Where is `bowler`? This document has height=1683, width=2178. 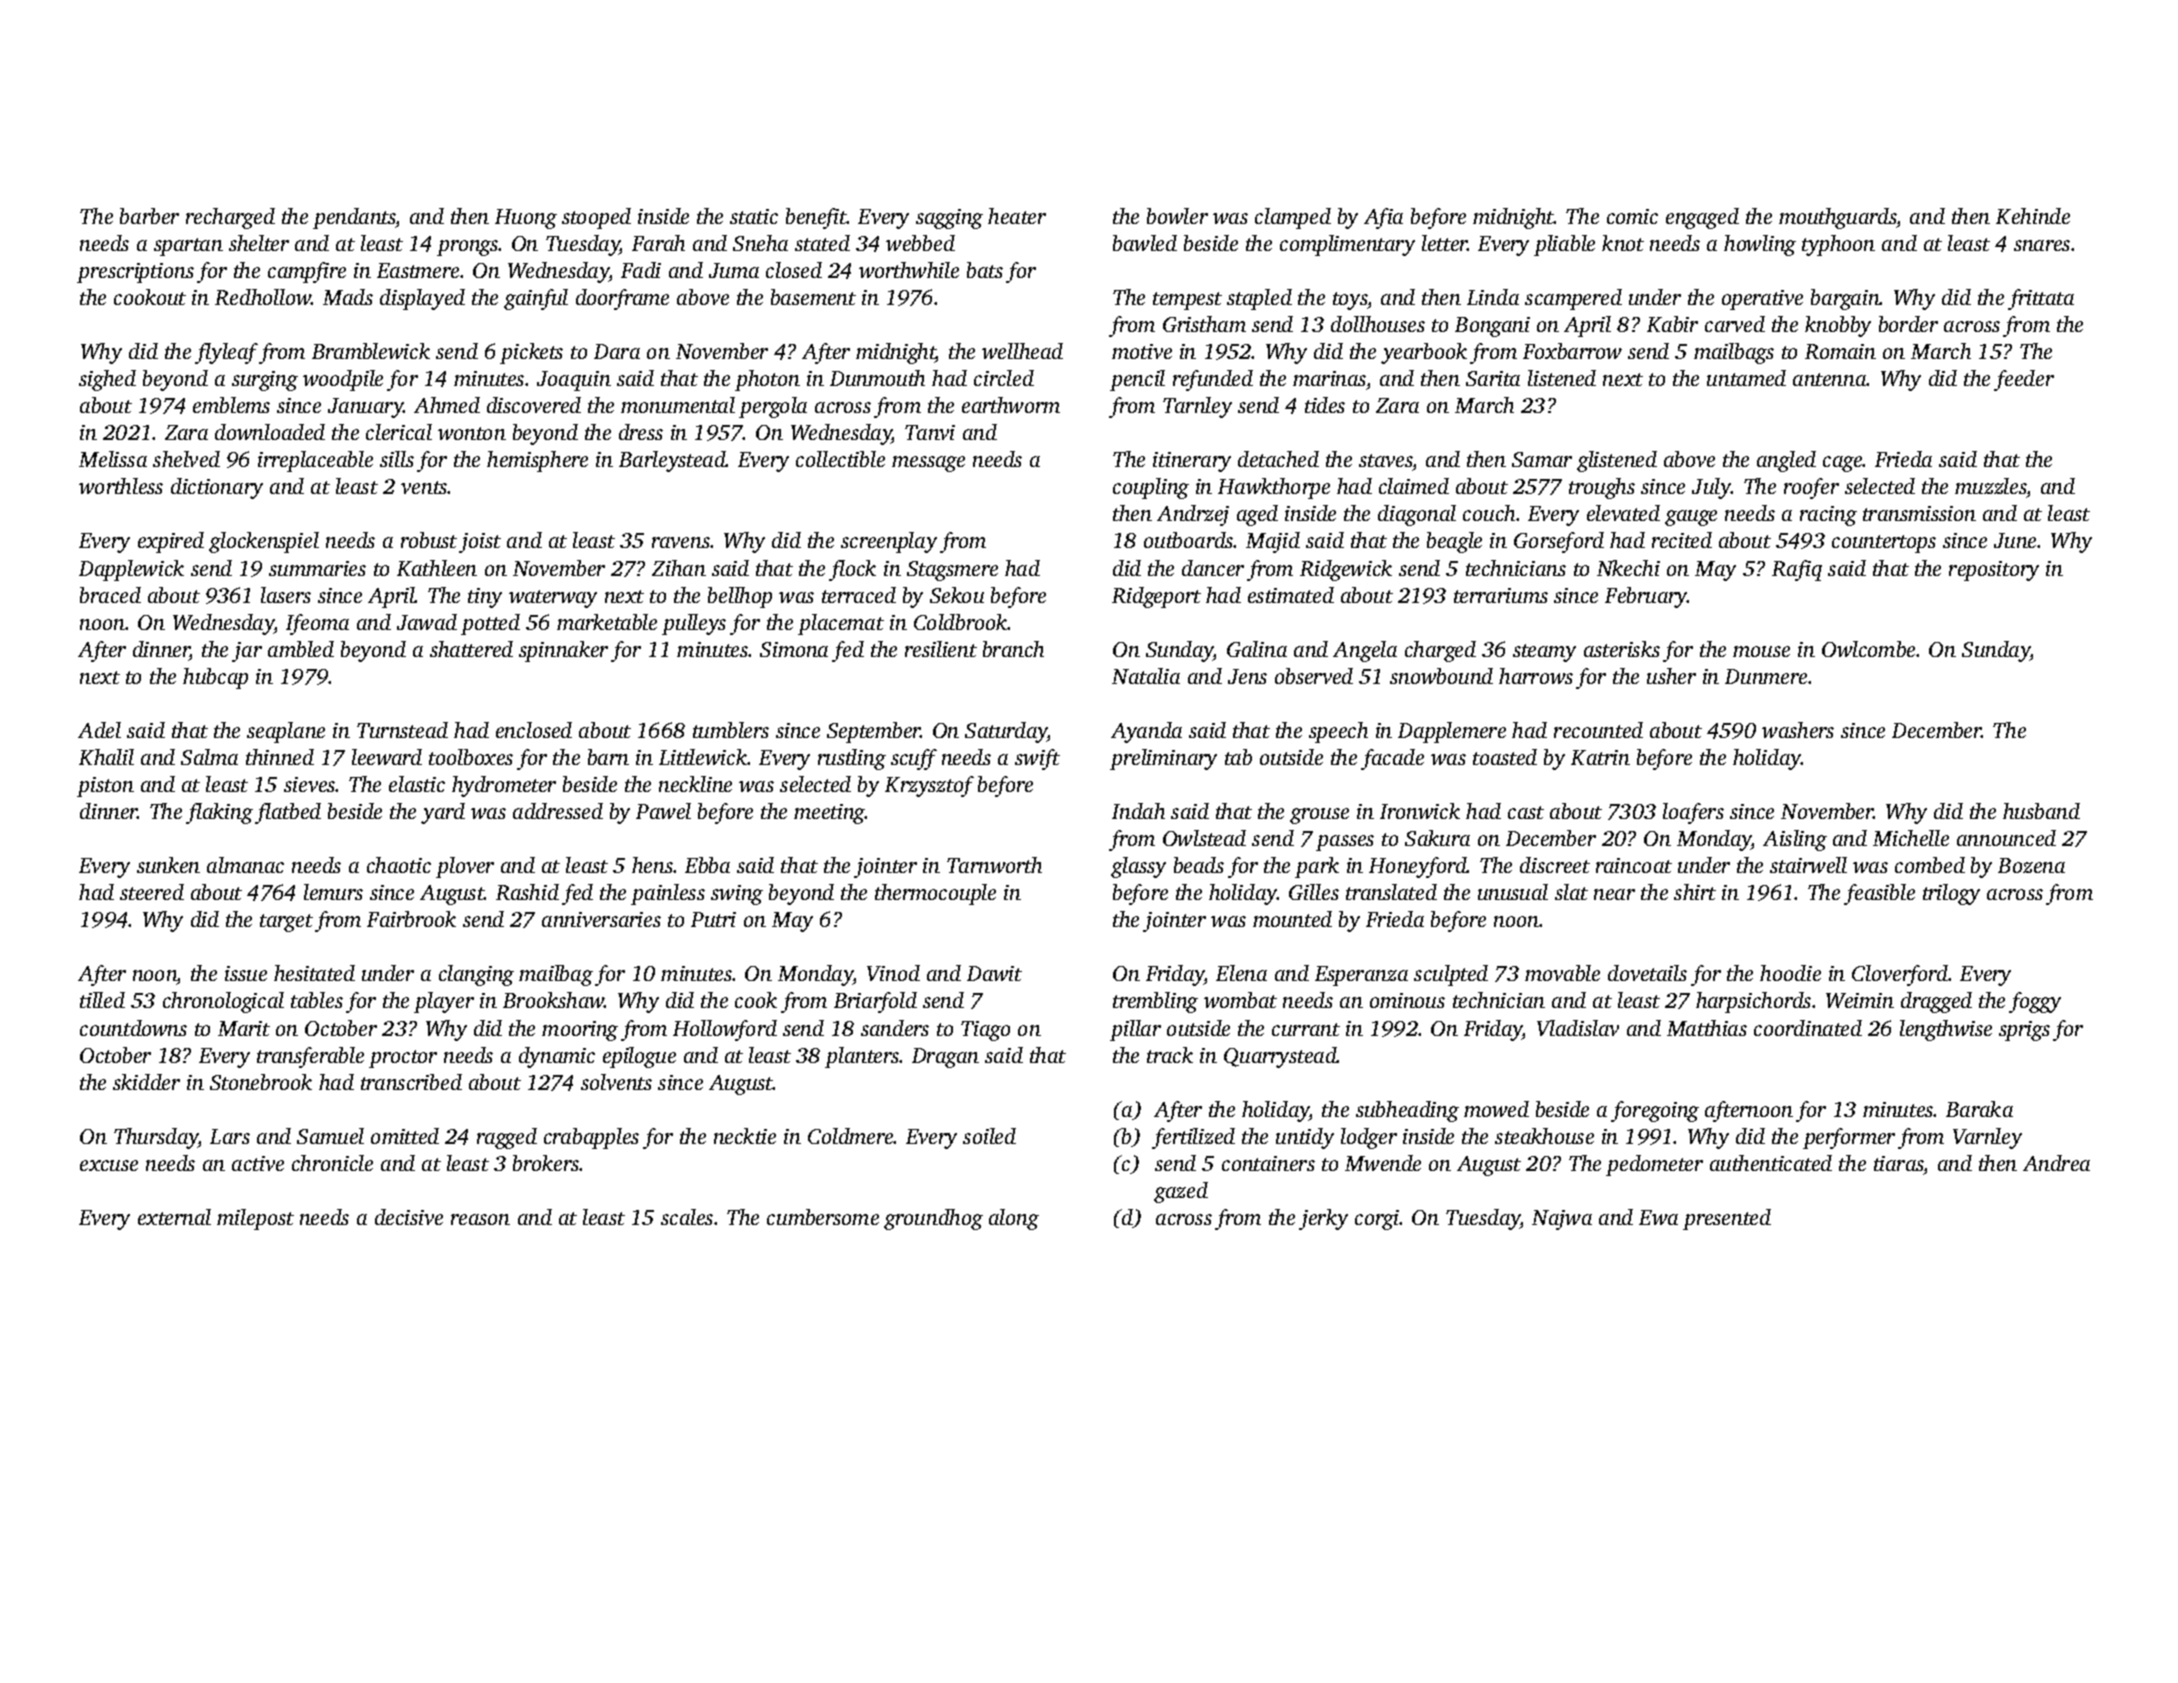
bowler is located at coordinates (1177, 216).
